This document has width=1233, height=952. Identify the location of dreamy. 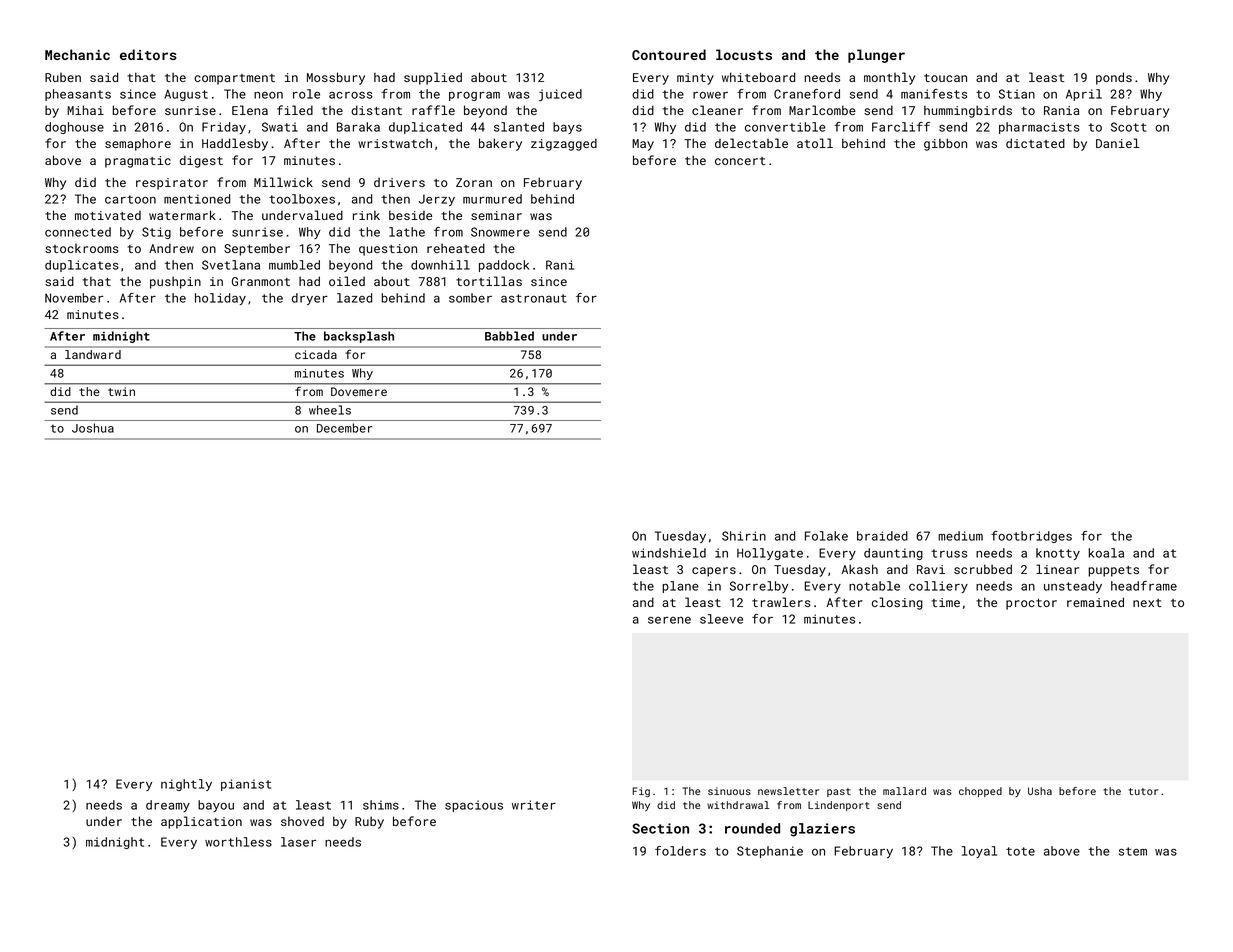
(168, 806).
